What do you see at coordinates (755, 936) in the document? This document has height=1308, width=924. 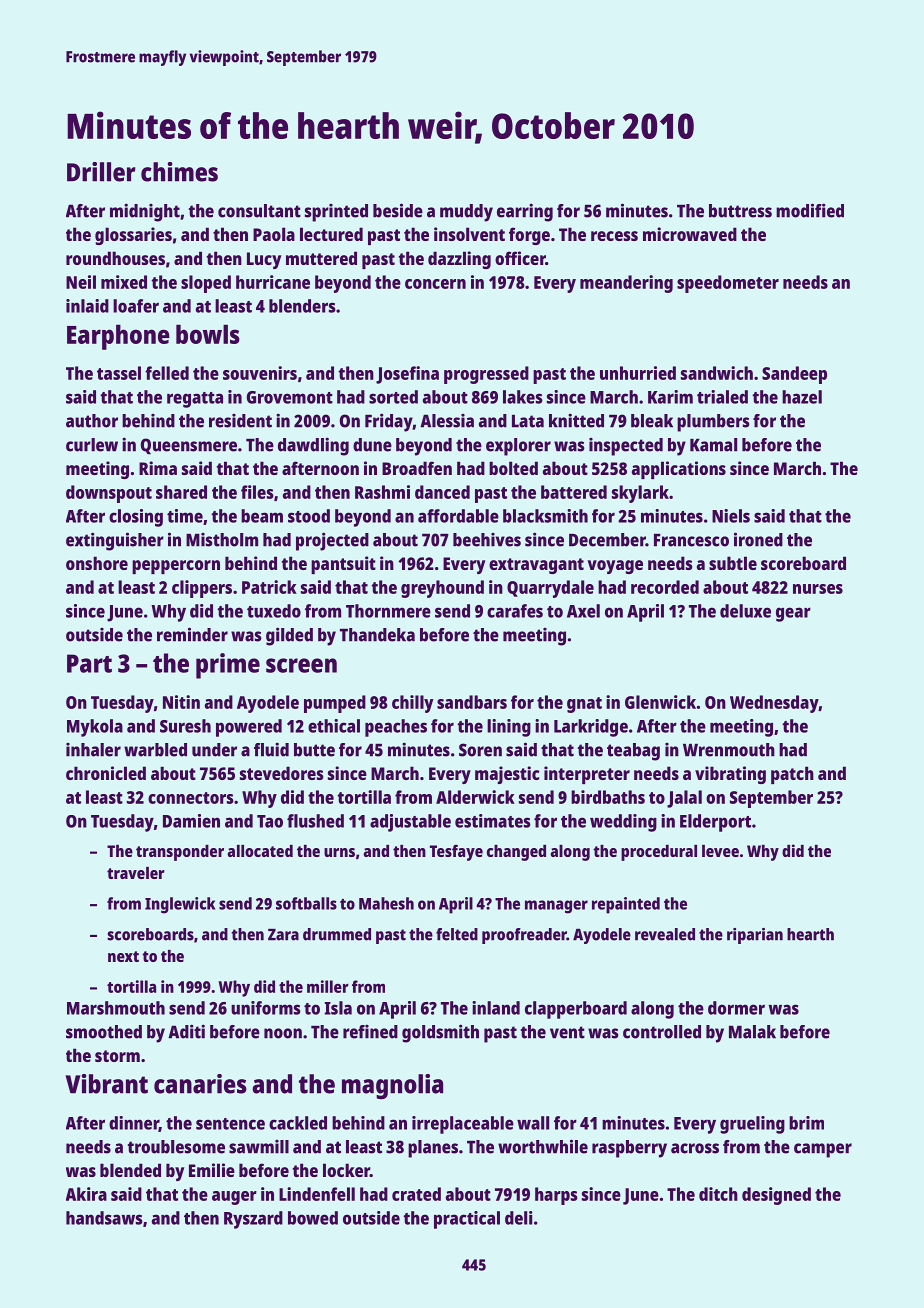 I see `riparian` at bounding box center [755, 936].
